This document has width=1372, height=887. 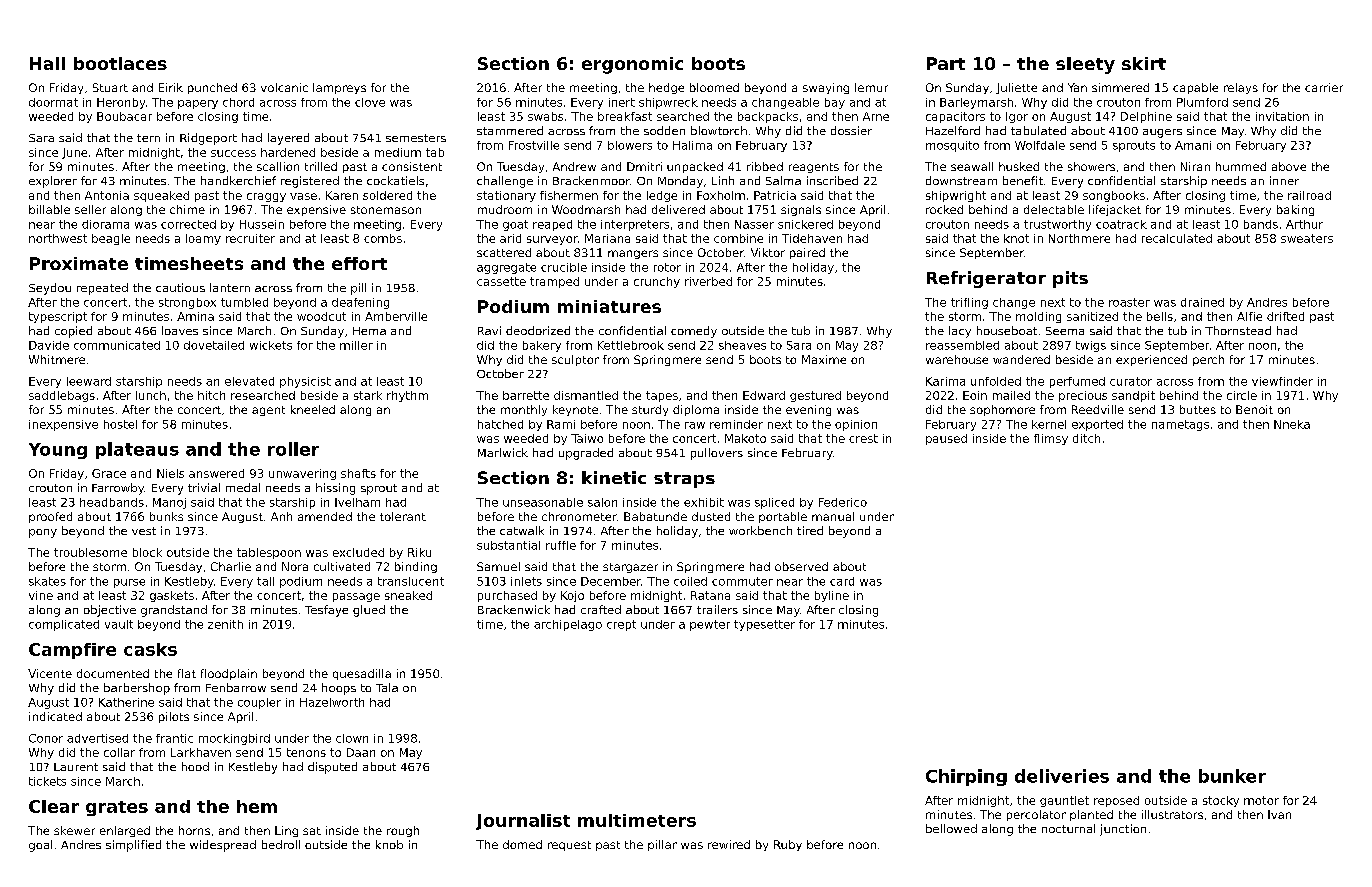 What do you see at coordinates (161, 196) in the document?
I see `squeaked` at bounding box center [161, 196].
